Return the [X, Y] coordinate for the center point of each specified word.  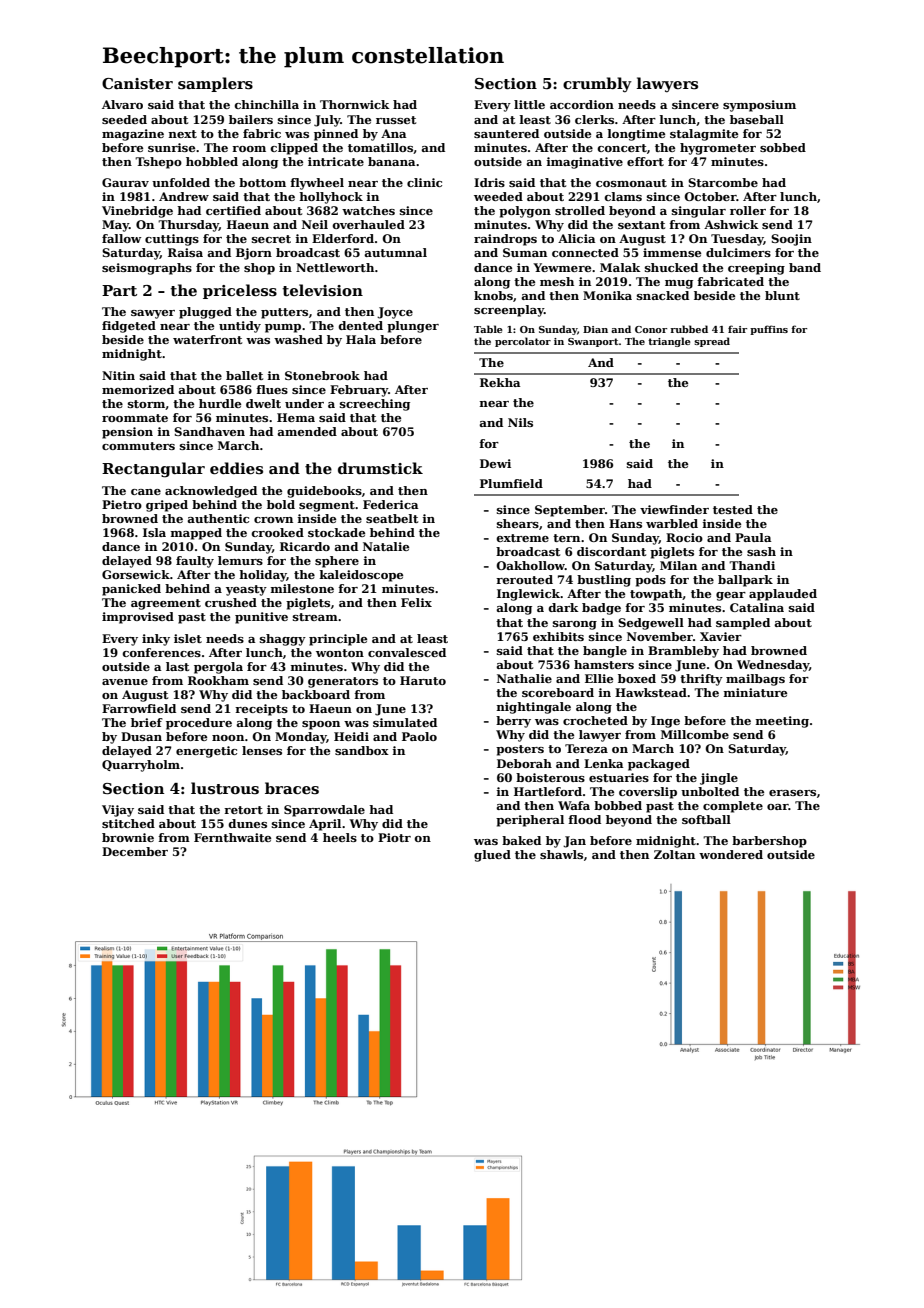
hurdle [220, 403]
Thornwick [354, 104]
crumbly [597, 84]
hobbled [212, 161]
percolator [523, 342]
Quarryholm [141, 766]
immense [672, 252]
